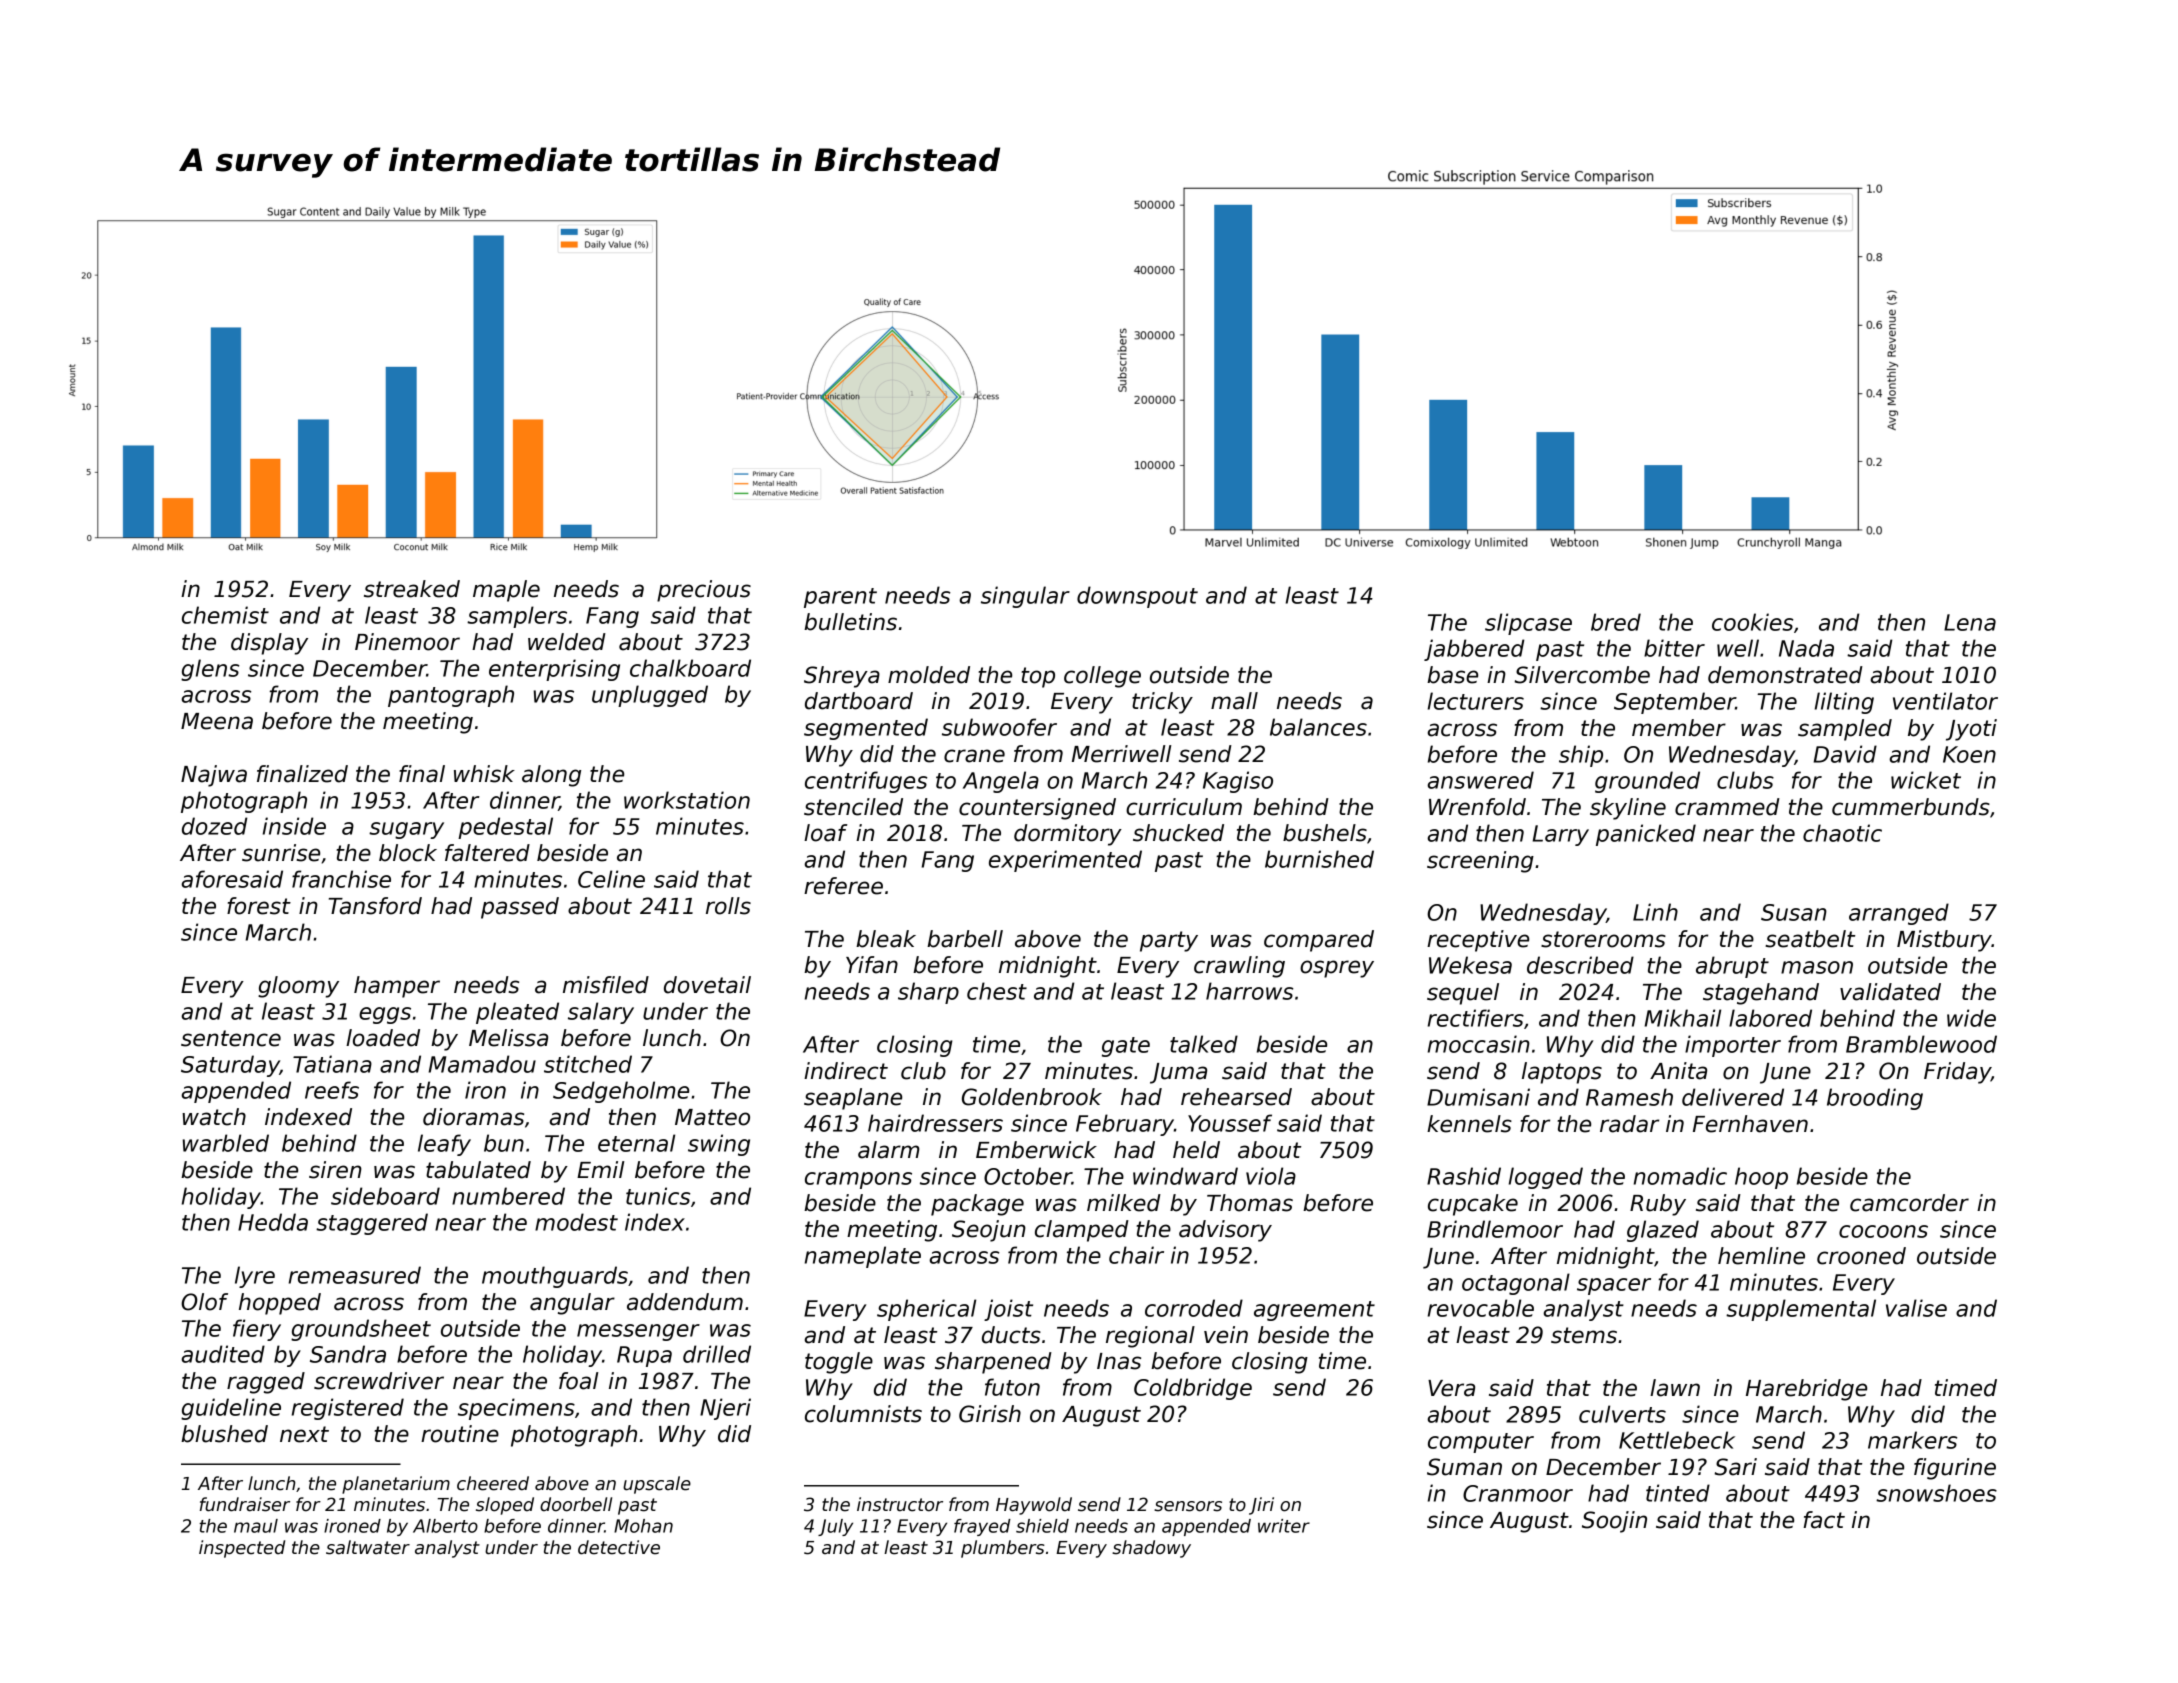 Image resolution: width=2178 pixels, height=1683 pixels. I want to click on maple, so click(506, 591).
